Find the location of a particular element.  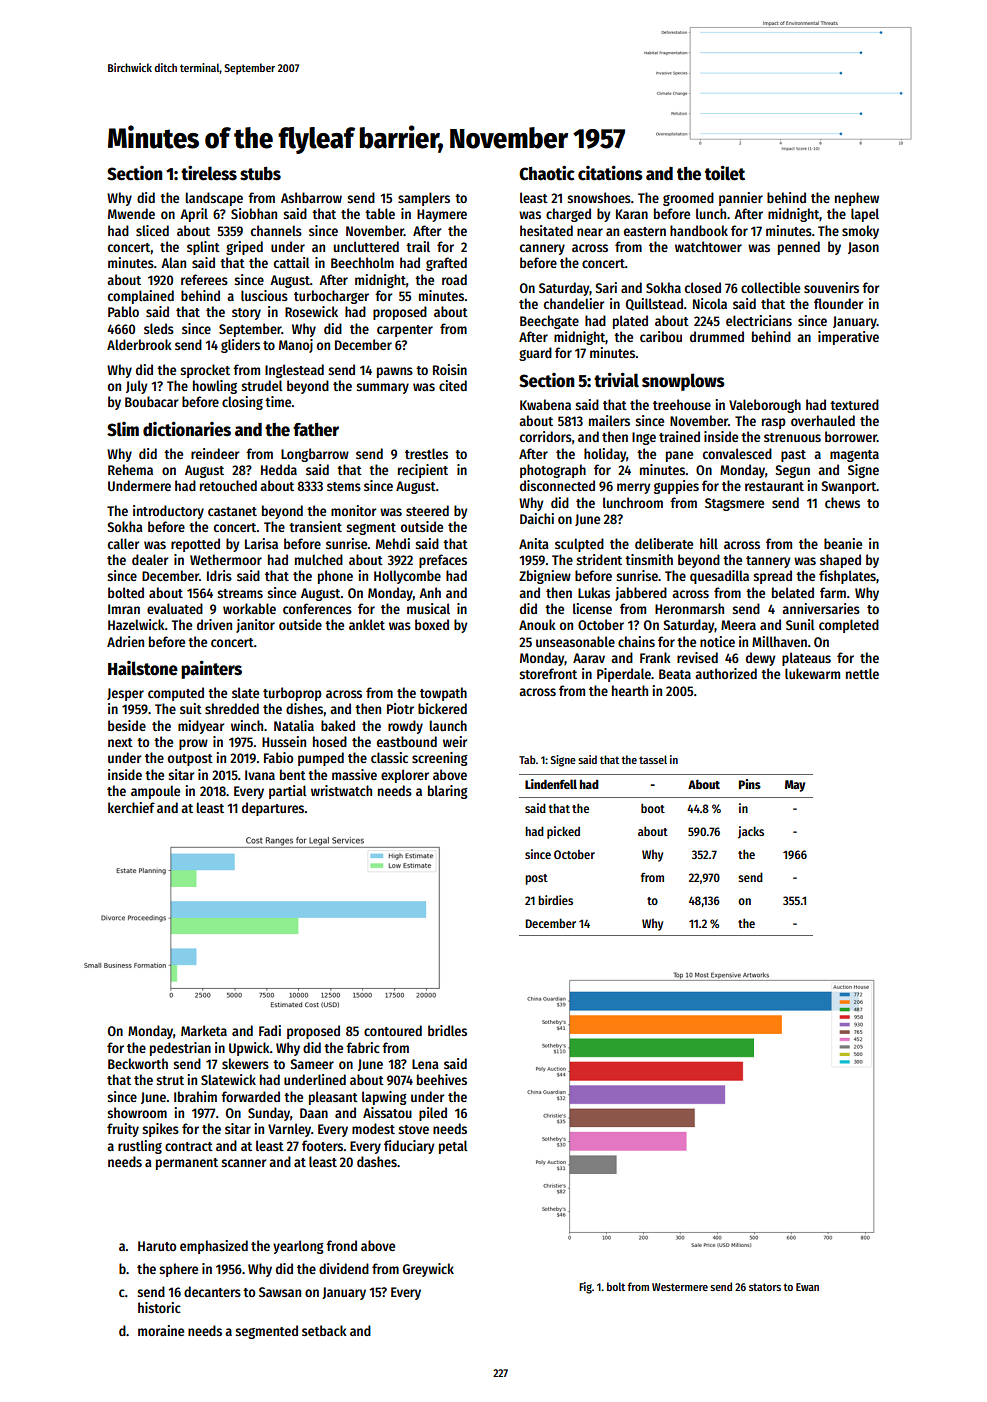

birdies is located at coordinates (555, 900).
